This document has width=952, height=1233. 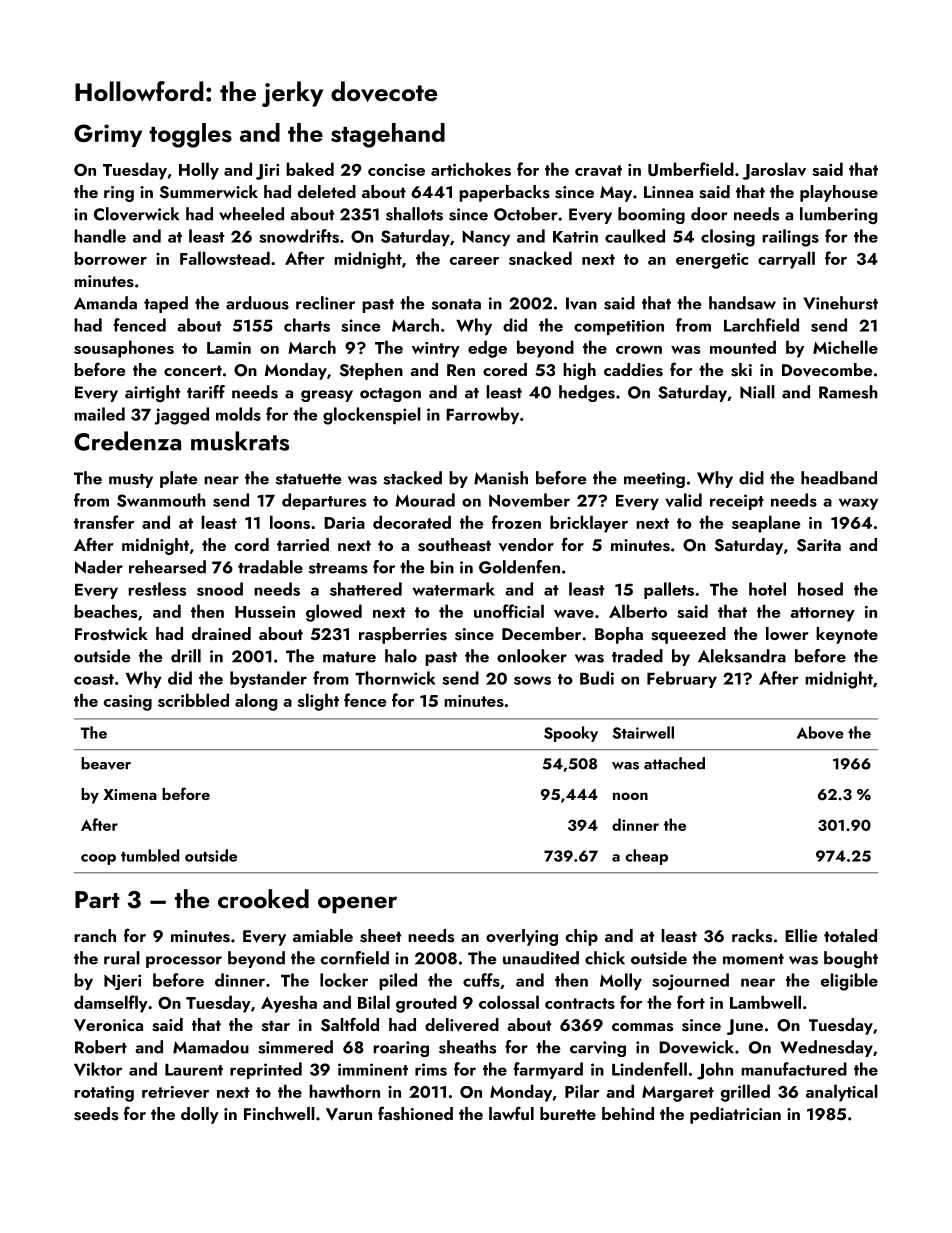 What do you see at coordinates (481, 980) in the document?
I see `cuffs` at bounding box center [481, 980].
